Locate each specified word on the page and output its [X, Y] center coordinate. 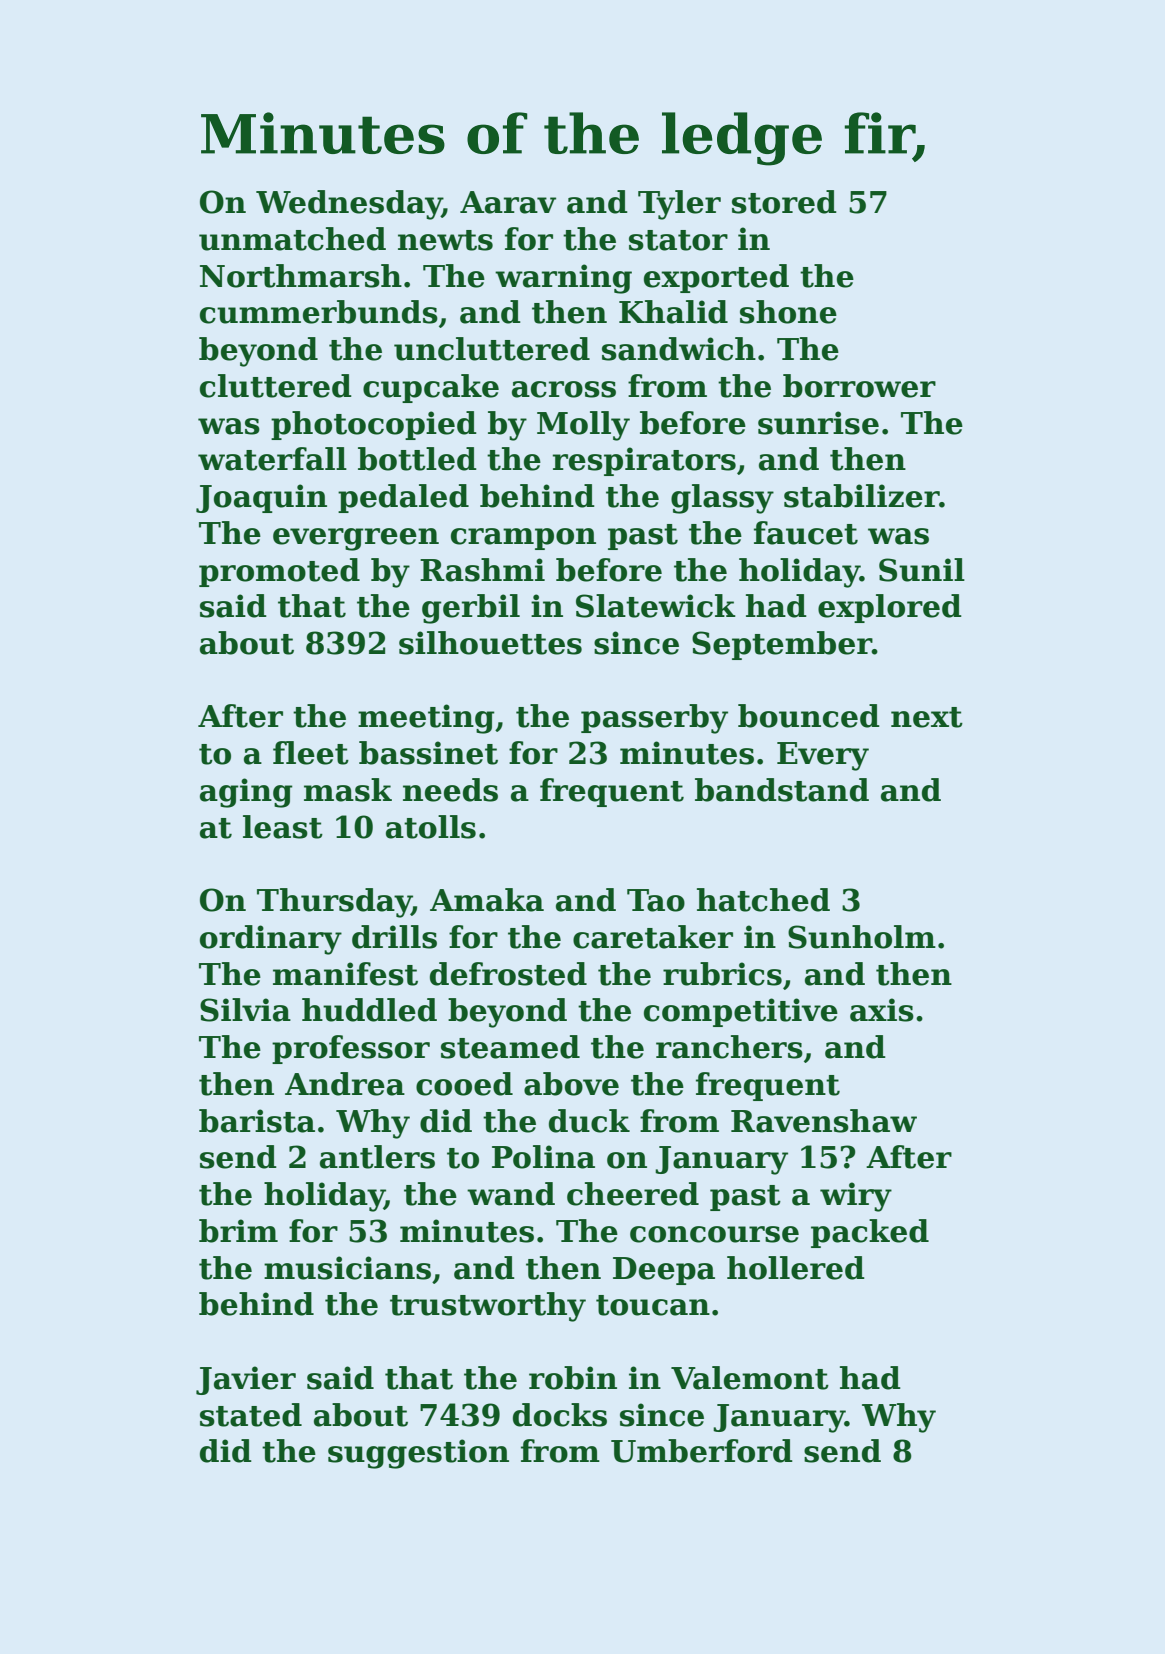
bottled [417, 459]
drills [394, 937]
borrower [859, 386]
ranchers [729, 1047]
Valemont [750, 1378]
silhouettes [490, 643]
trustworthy [488, 1307]
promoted [279, 572]
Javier [246, 1380]
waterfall [272, 459]
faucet [806, 533]
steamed [510, 1047]
